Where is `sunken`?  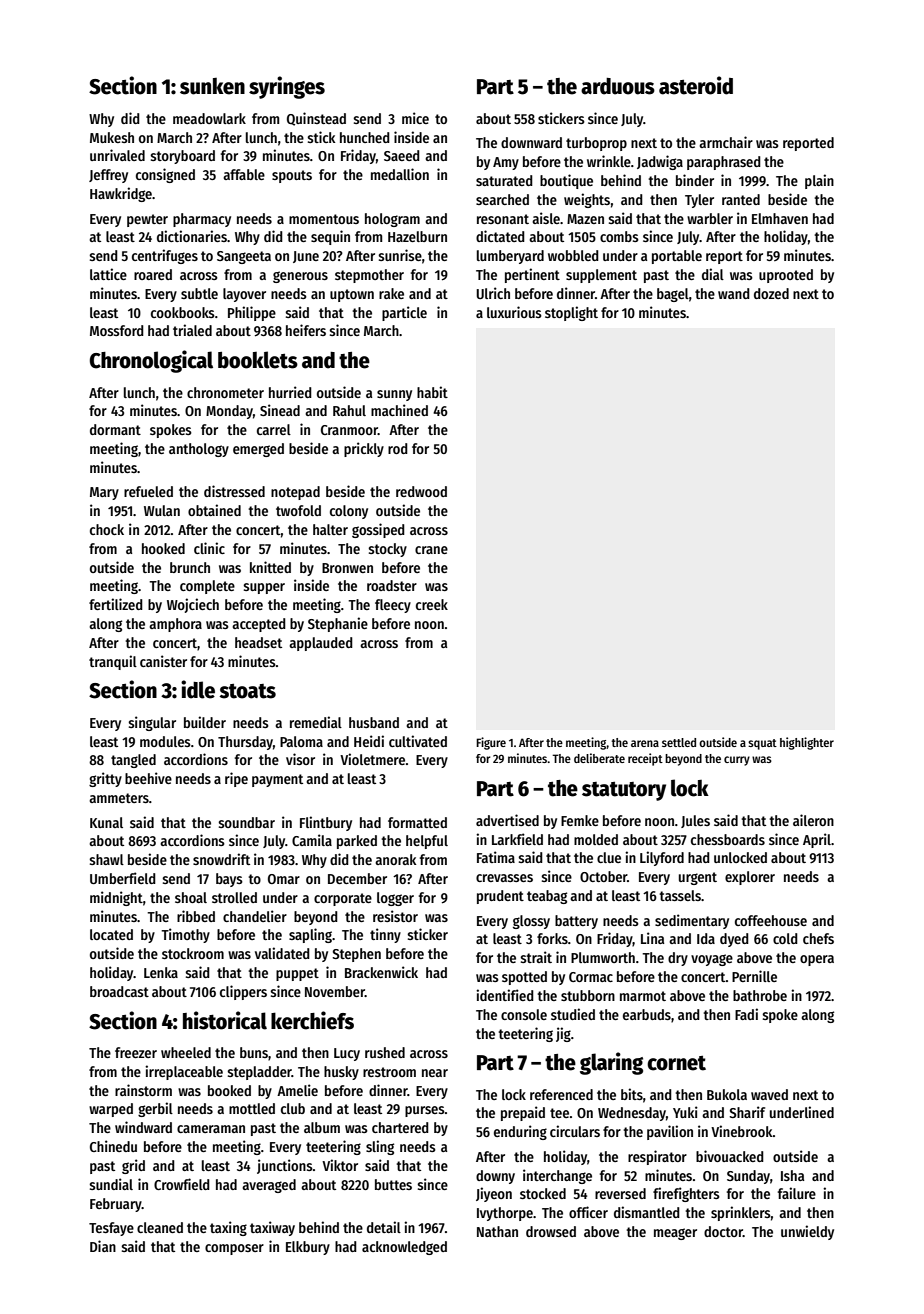
sunken is located at coordinates (212, 86).
